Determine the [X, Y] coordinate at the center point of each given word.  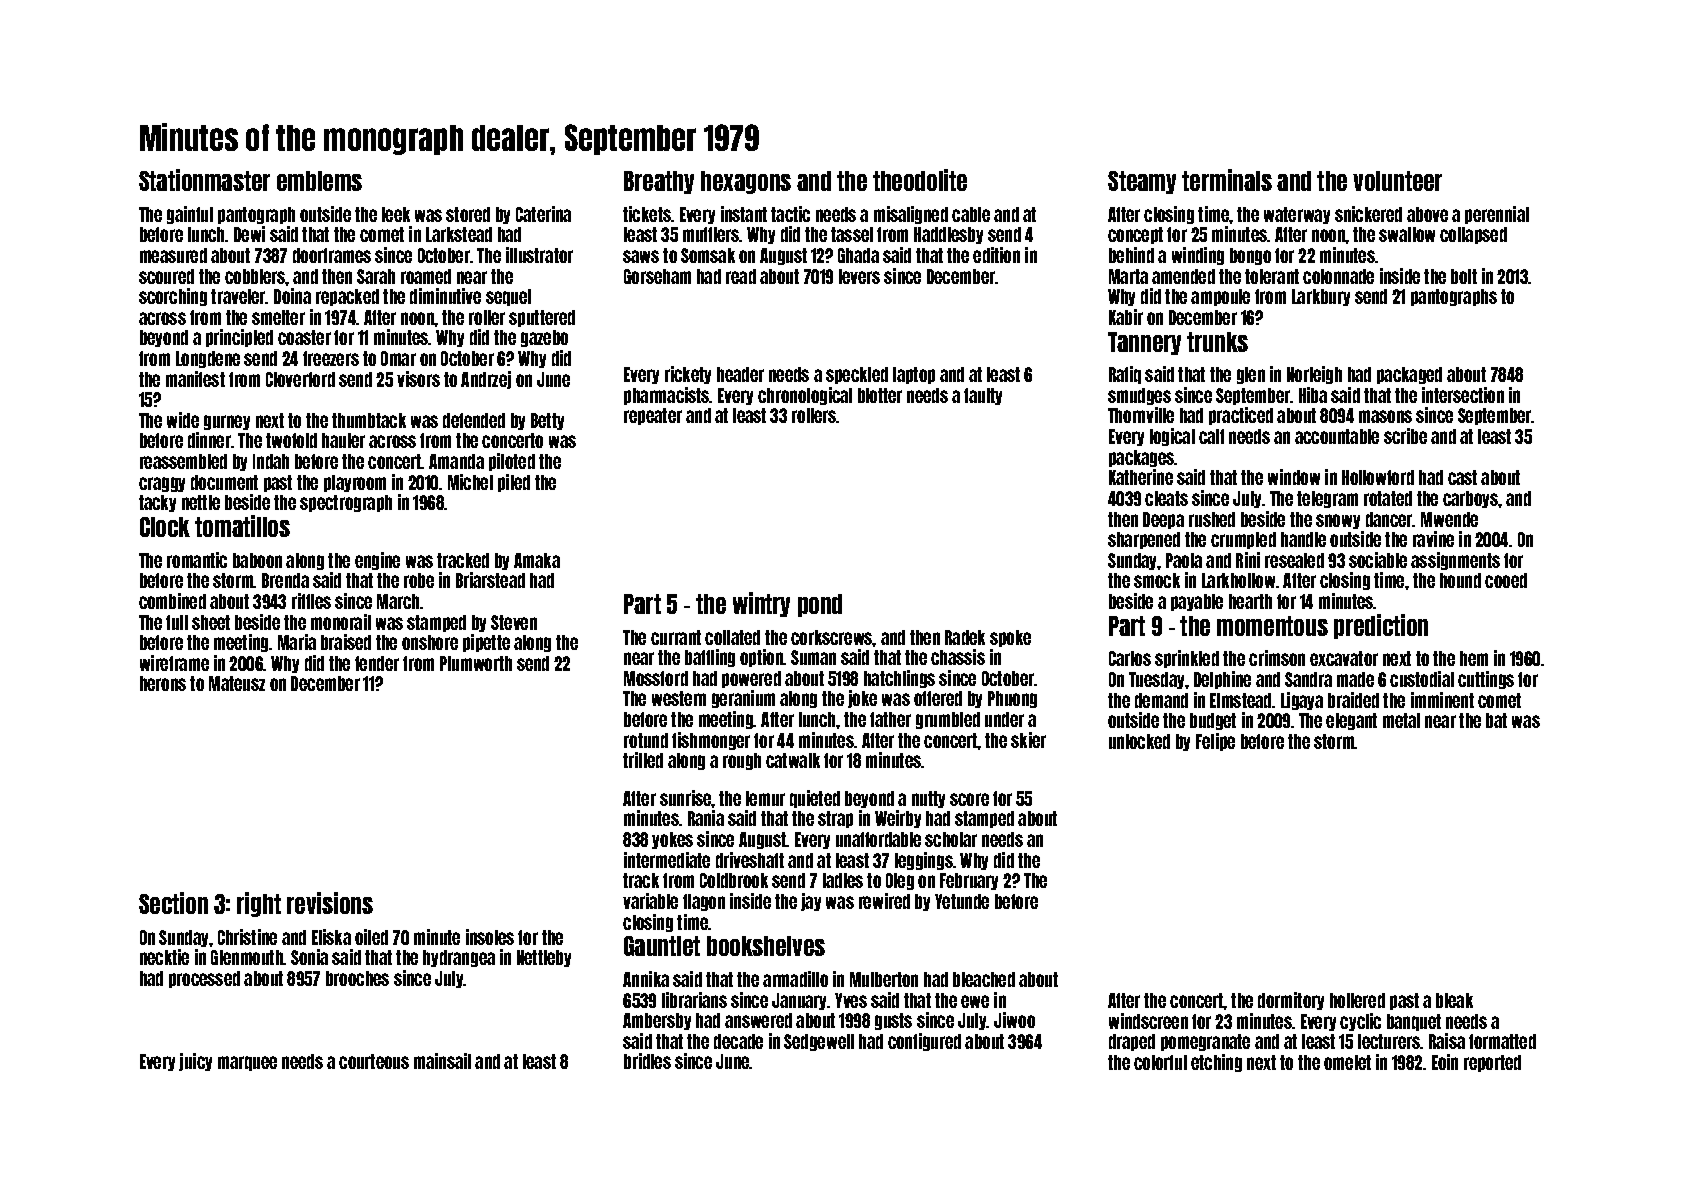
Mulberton [884, 979]
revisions [330, 903]
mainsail [442, 1061]
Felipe [1215, 742]
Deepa [1163, 520]
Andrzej [486, 380]
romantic [197, 560]
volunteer [1397, 181]
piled [514, 483]
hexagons [746, 182]
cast [1462, 477]
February [969, 881]
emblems [319, 181]
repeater [653, 416]
